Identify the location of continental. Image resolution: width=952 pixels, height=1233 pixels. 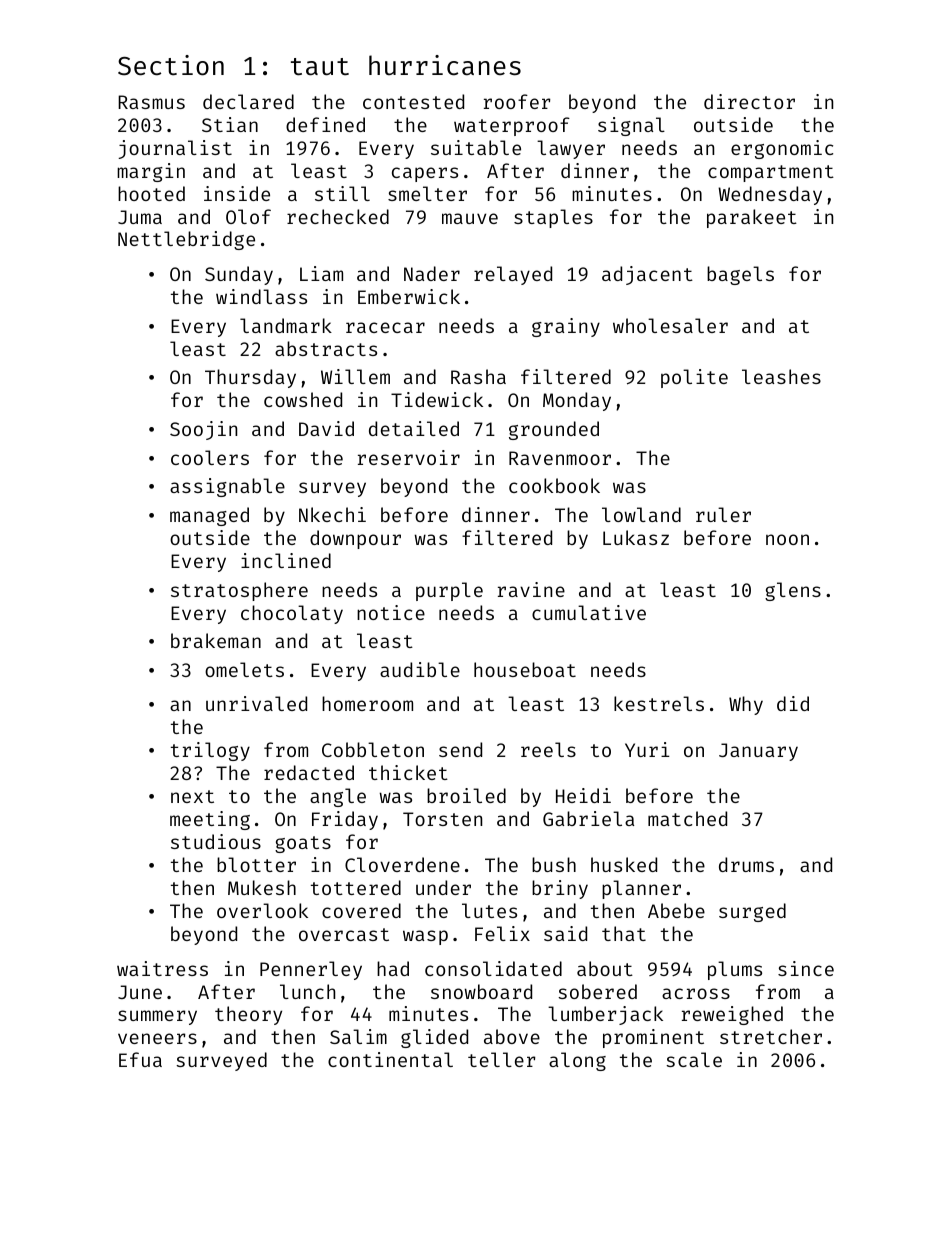
(390, 1059).
